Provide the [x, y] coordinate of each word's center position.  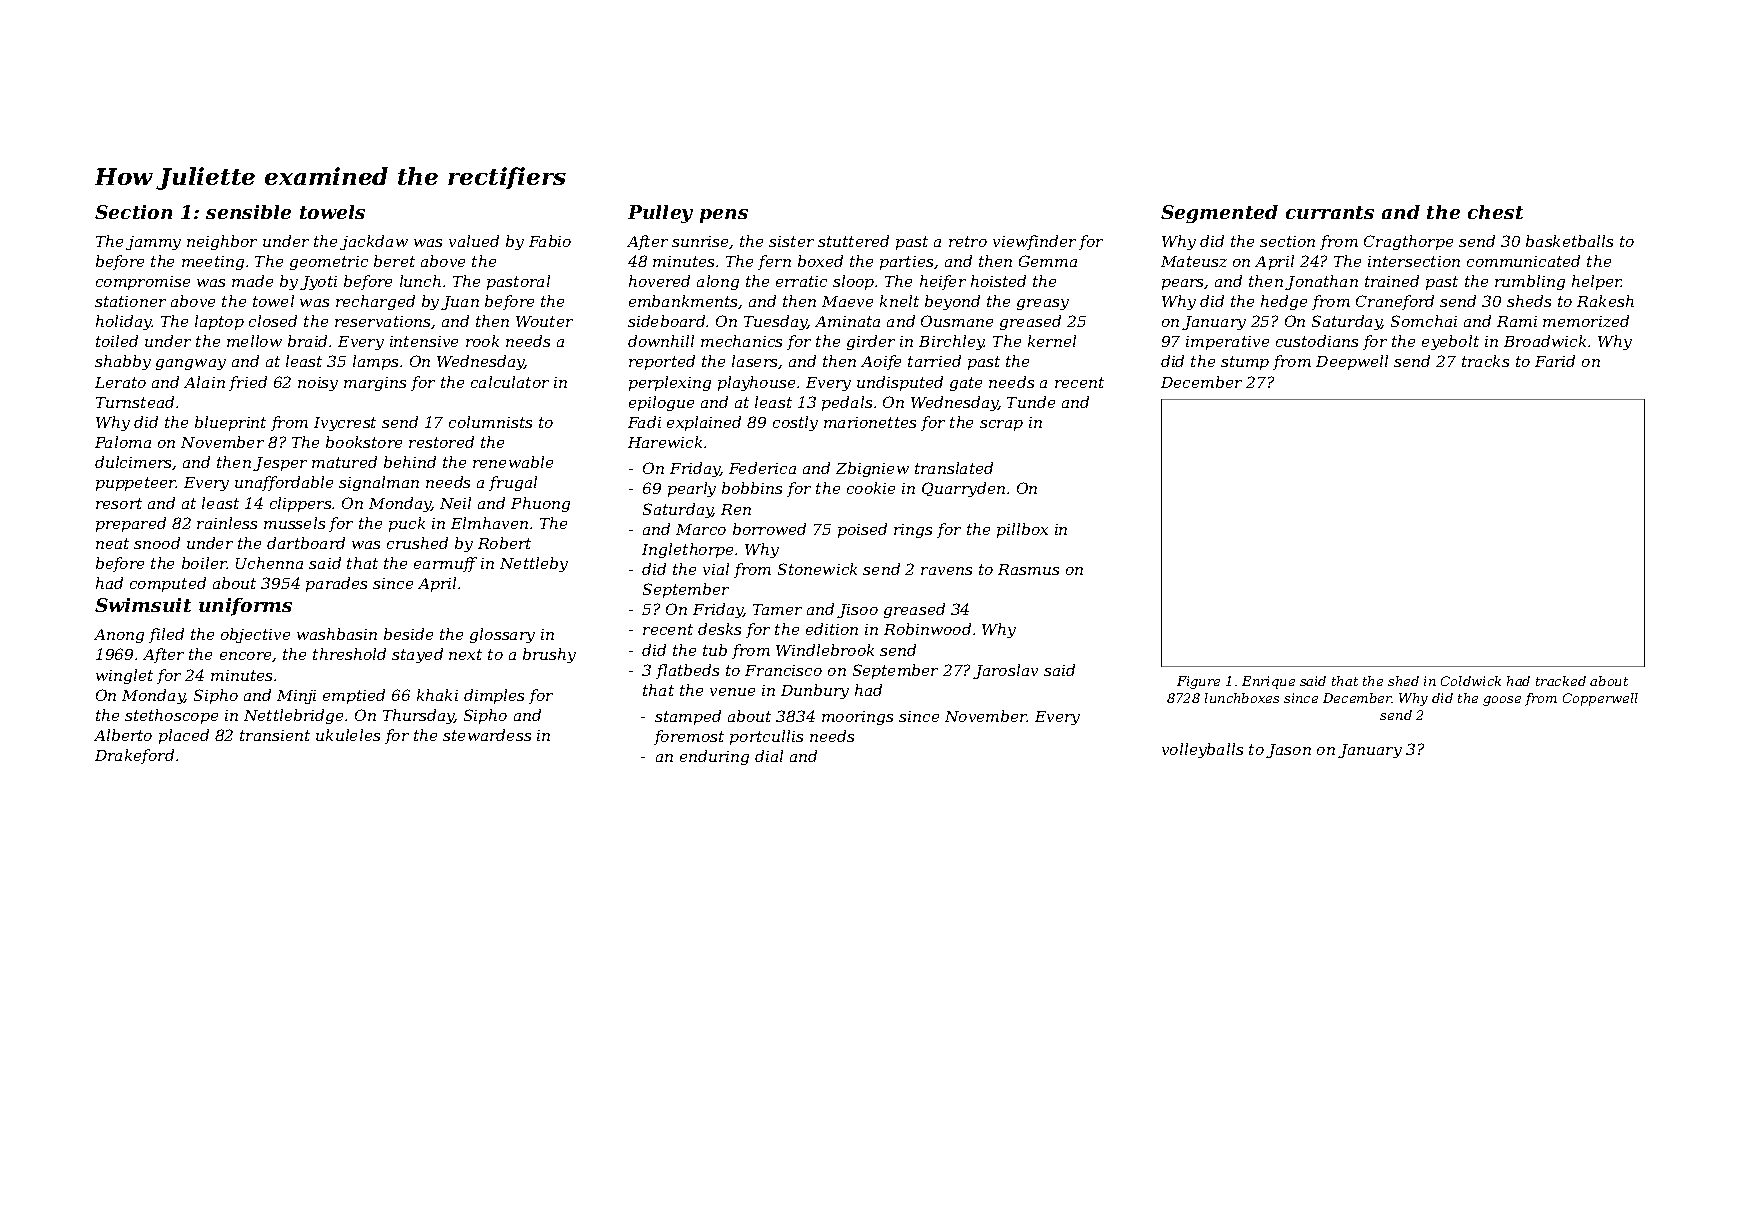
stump [1245, 363]
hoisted [998, 281]
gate [966, 384]
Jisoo [857, 611]
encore [246, 657]
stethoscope [171, 716]
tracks [1485, 361]
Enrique [1268, 682]
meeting [213, 263]
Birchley [952, 342]
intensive [424, 341]
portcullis [766, 737]
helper [1597, 282]
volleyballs [1202, 750]
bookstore [364, 442]
